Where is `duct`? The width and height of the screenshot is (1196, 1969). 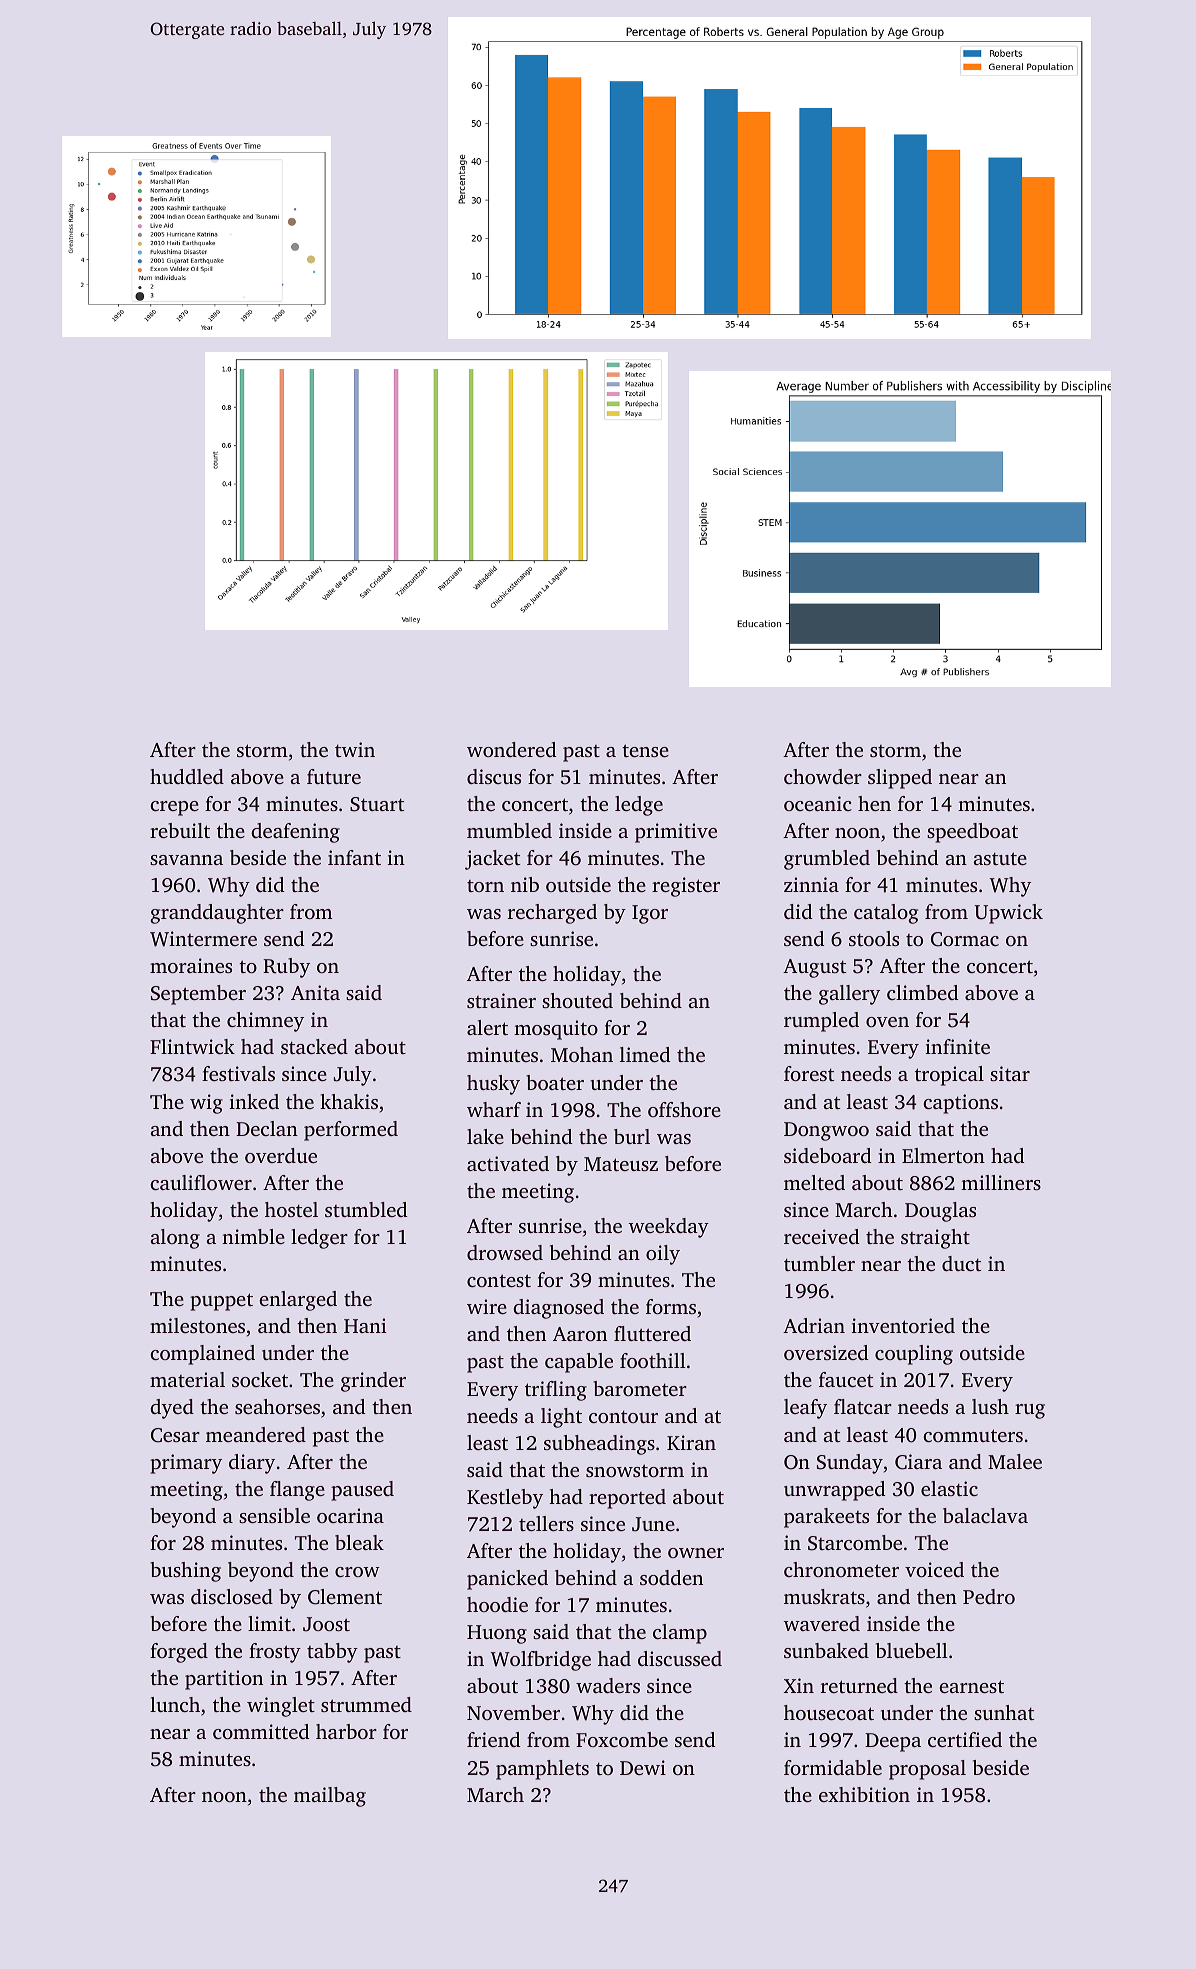 duct is located at coordinates (961, 1263).
